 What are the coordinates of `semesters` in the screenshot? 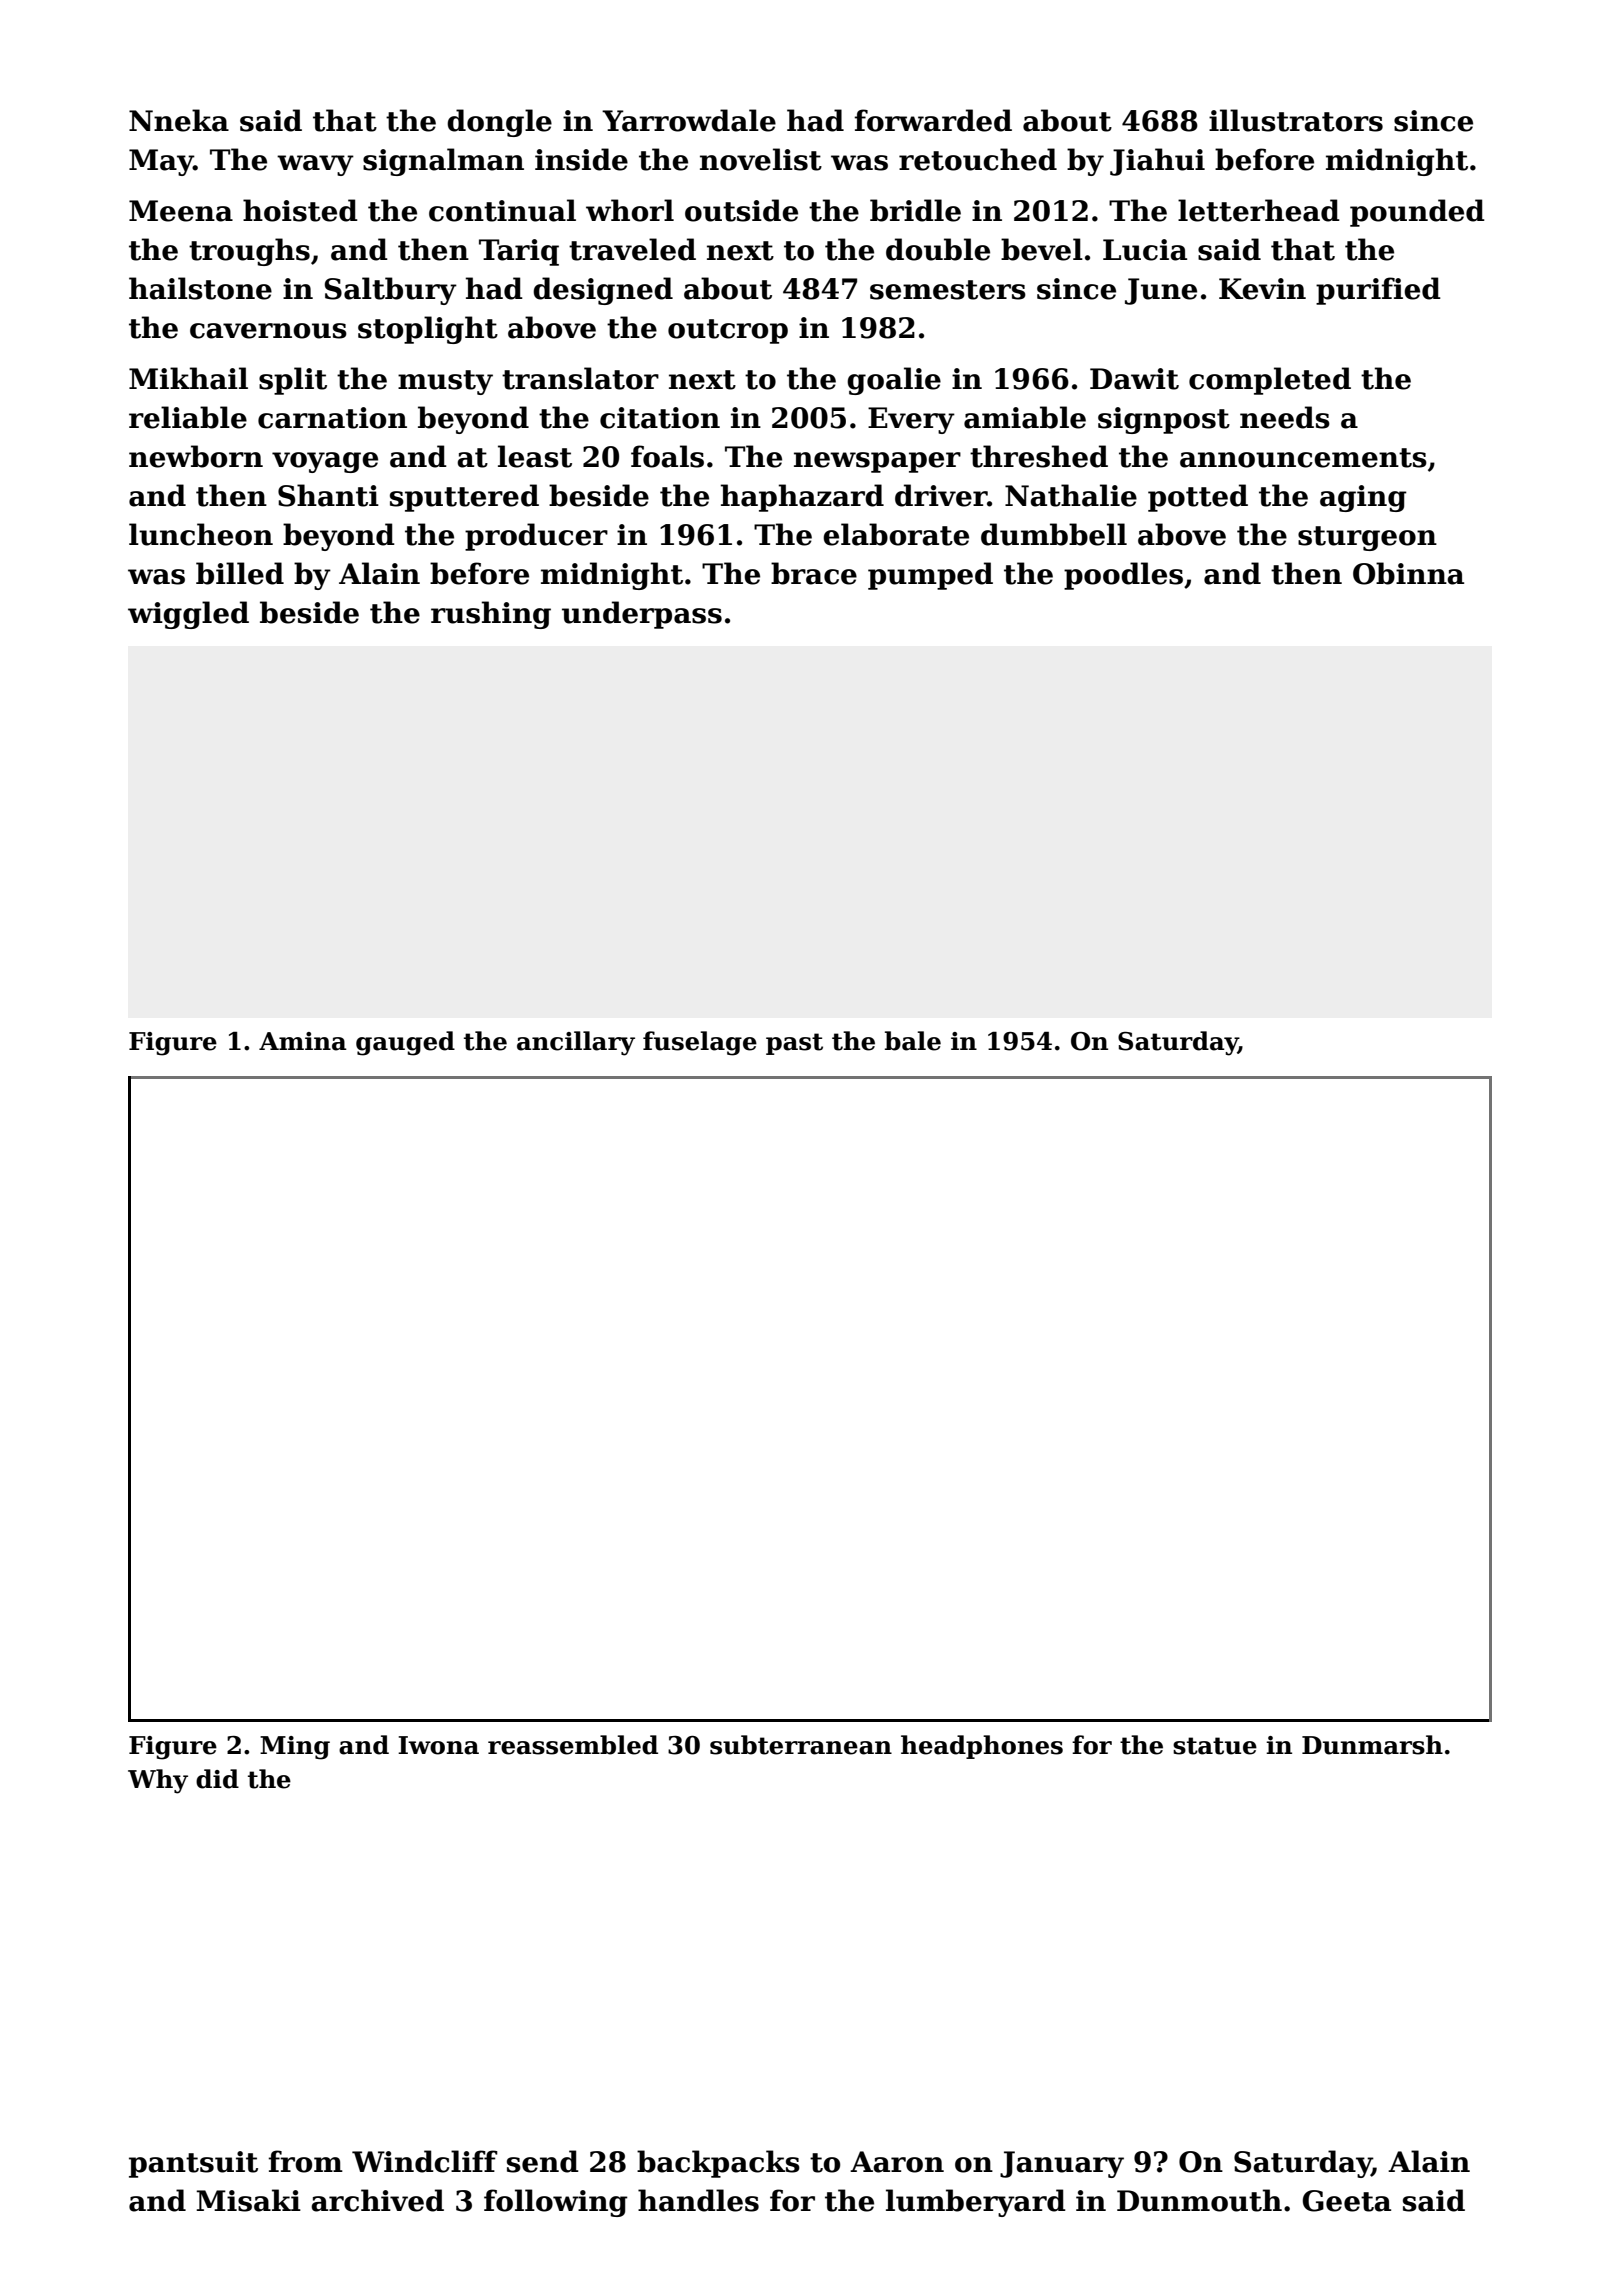 It's located at (948, 290).
